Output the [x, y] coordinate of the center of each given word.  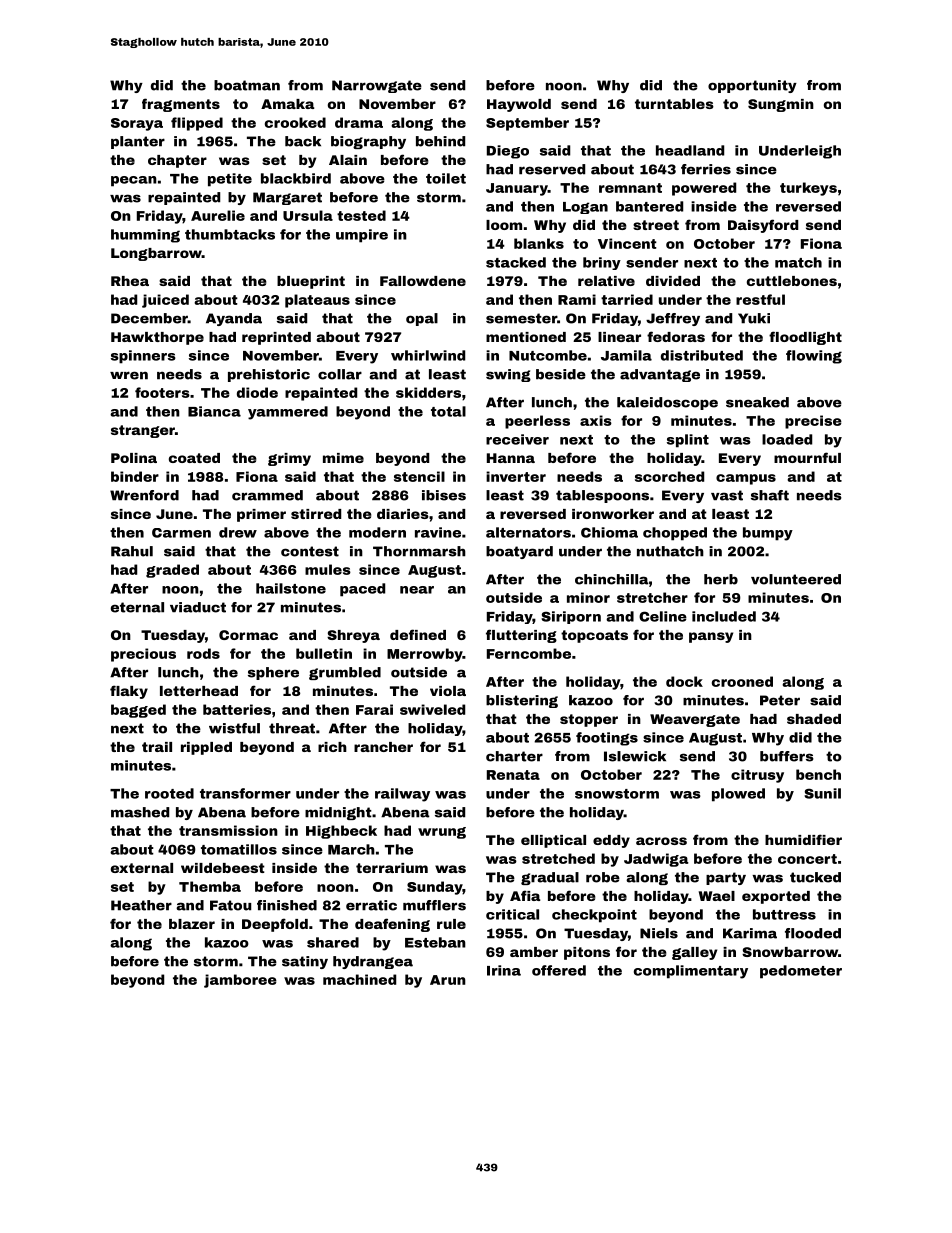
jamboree [240, 981]
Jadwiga [656, 860]
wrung [442, 833]
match [798, 262]
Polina [134, 458]
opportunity [752, 86]
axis [596, 420]
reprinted [276, 338]
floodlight [805, 338]
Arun [448, 980]
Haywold [519, 105]
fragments [181, 105]
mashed [140, 812]
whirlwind [428, 355]
